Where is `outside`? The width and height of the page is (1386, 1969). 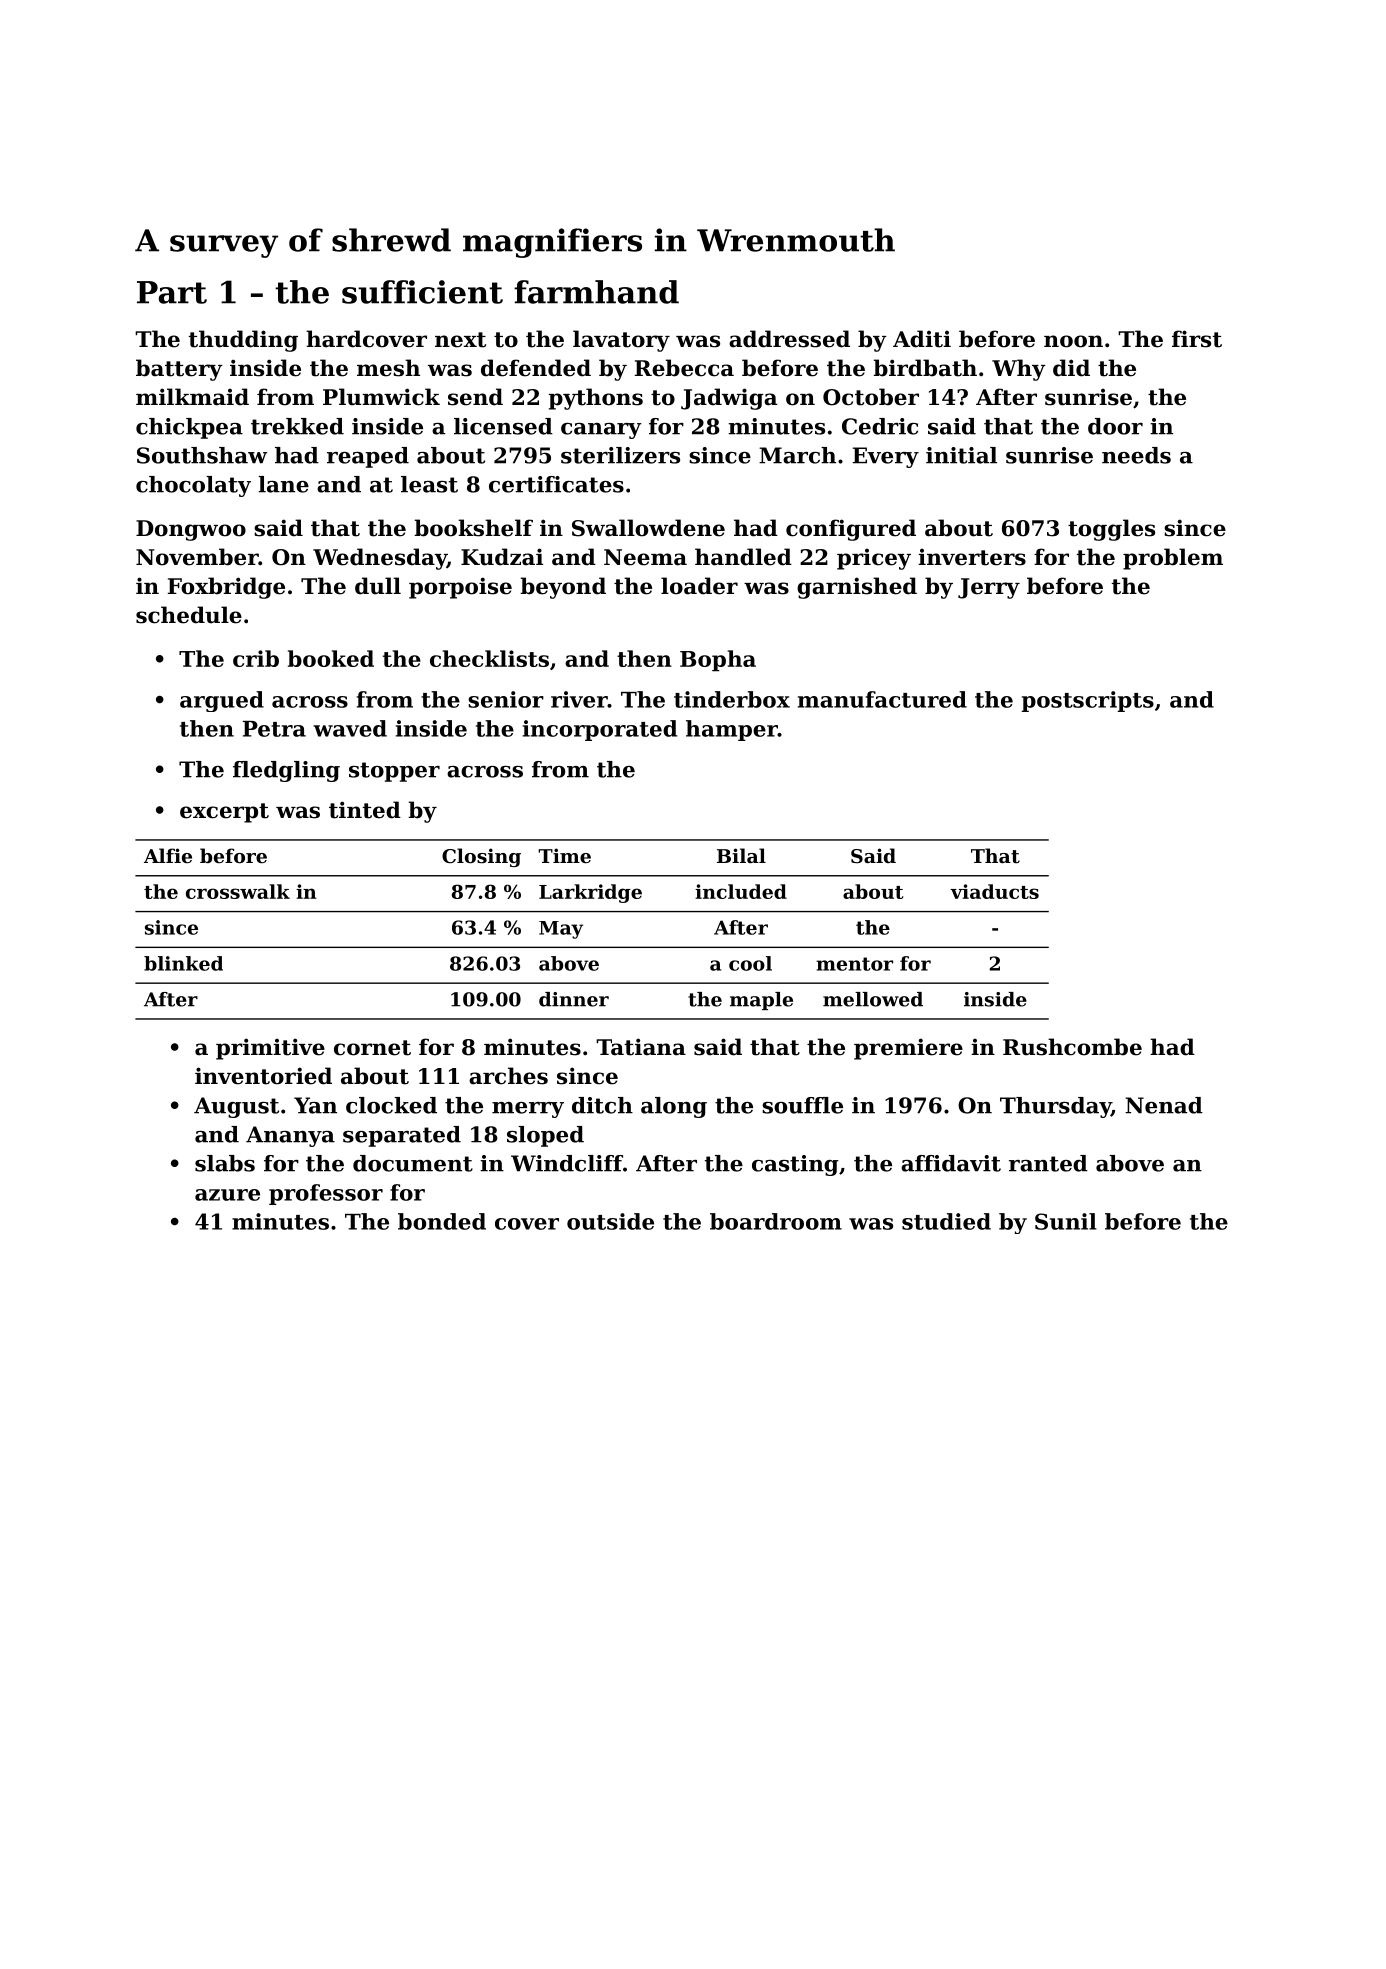 outside is located at coordinates (610, 1221).
